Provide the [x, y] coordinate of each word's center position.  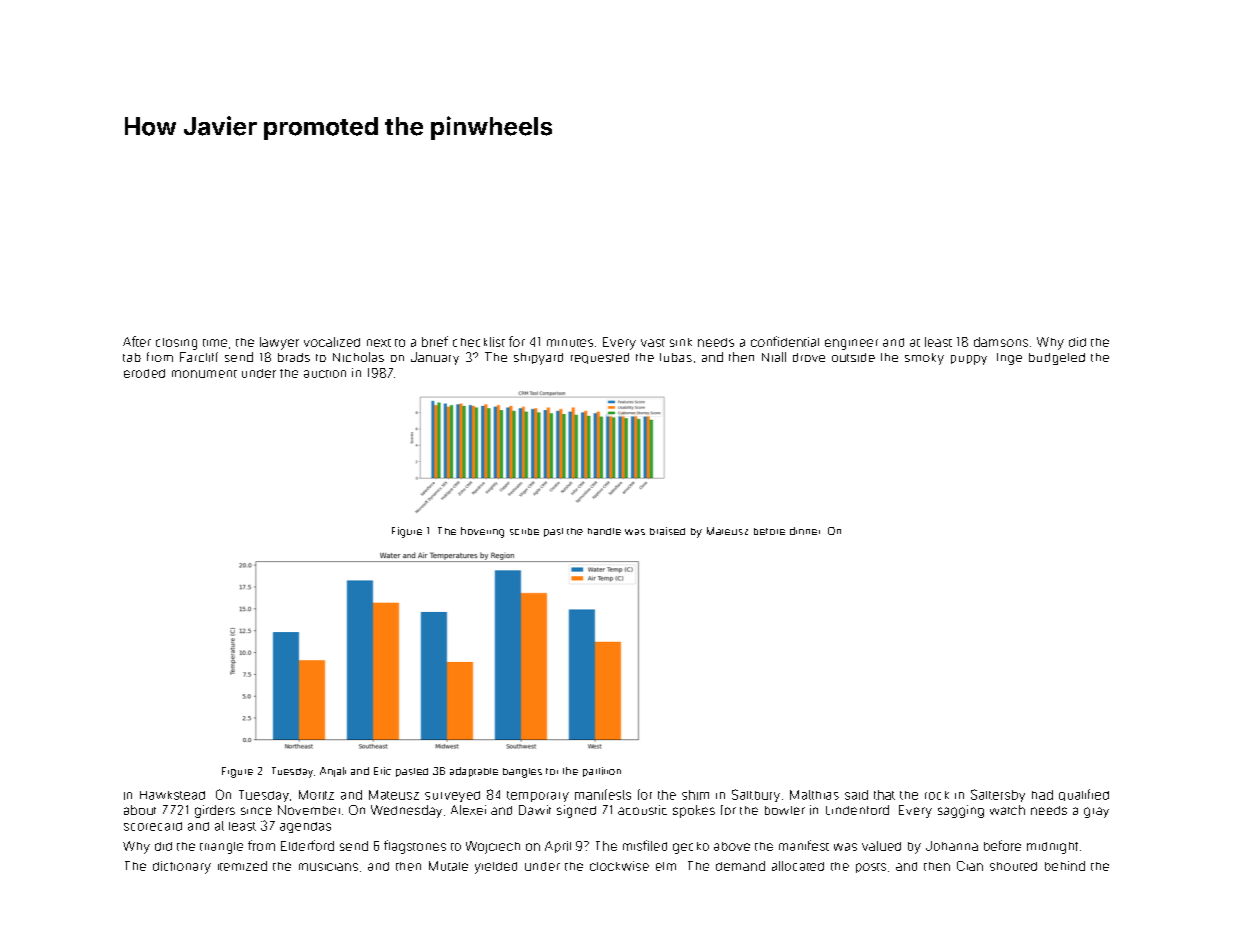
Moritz [316, 795]
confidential [785, 341]
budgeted [1057, 359]
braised [667, 531]
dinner [805, 531]
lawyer [279, 343]
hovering [482, 532]
